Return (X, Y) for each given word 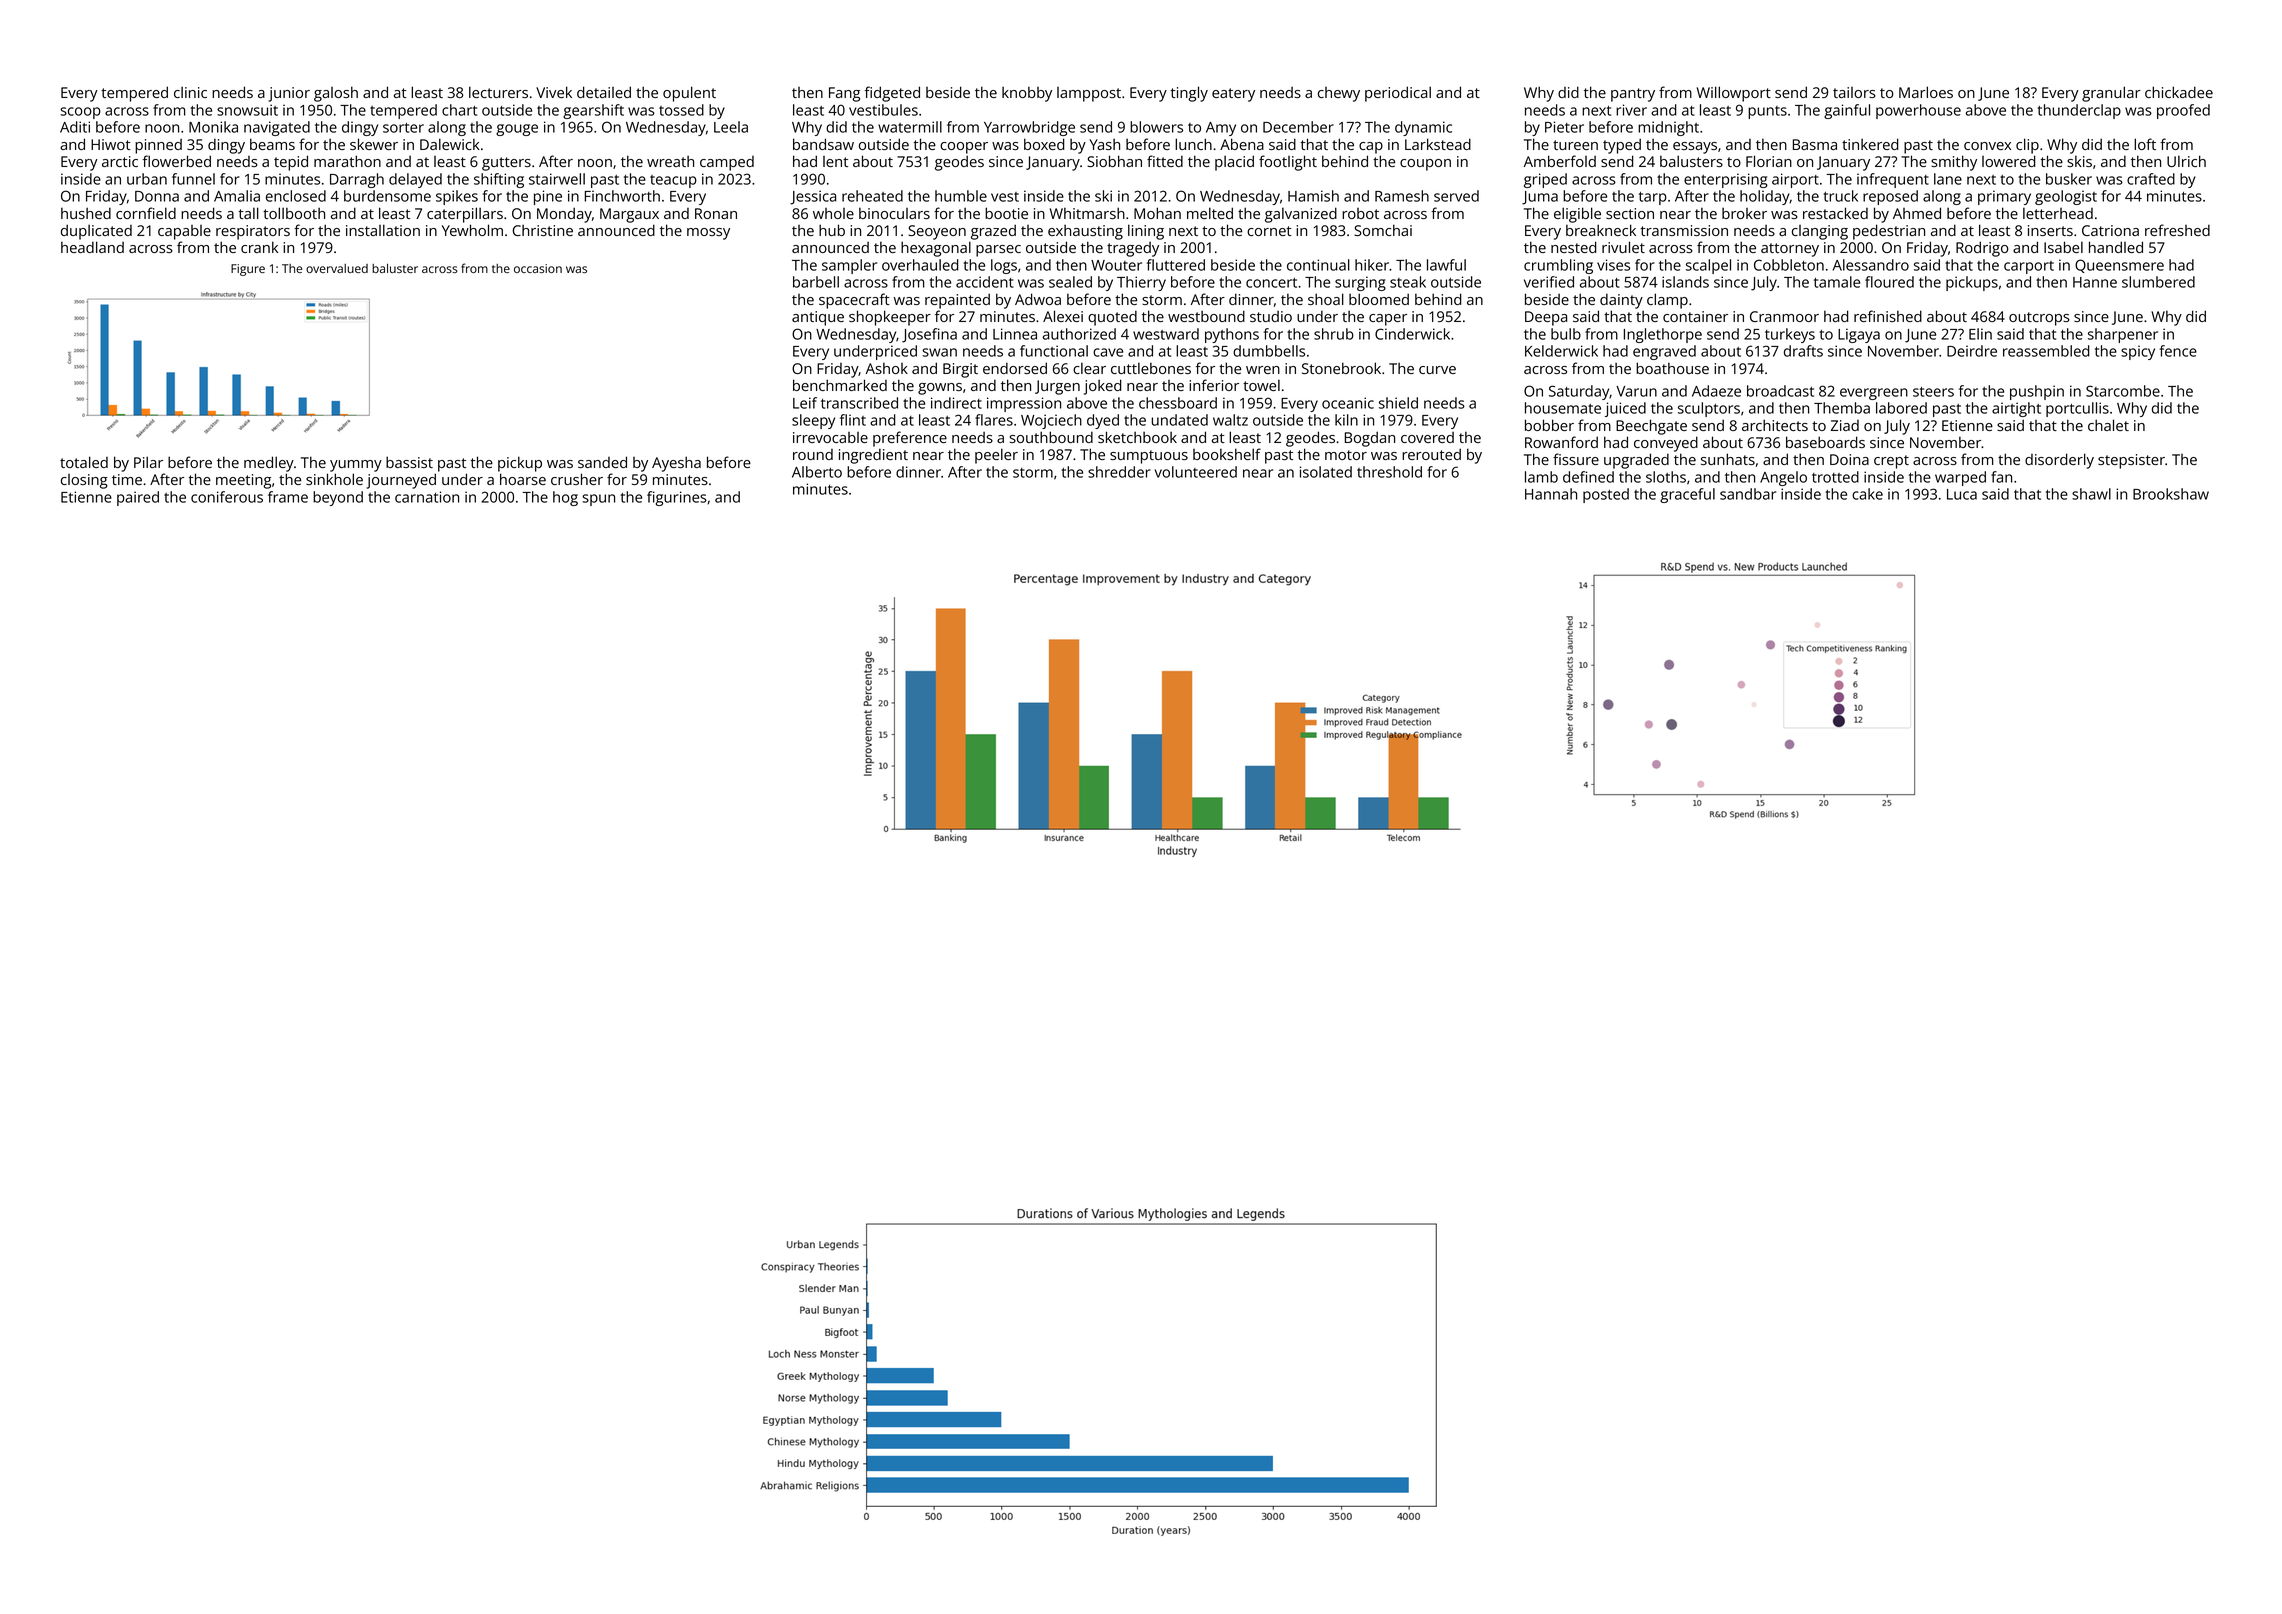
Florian (1769, 161)
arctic (120, 161)
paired (138, 498)
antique (818, 318)
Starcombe (2123, 391)
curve (1437, 370)
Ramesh (1402, 196)
